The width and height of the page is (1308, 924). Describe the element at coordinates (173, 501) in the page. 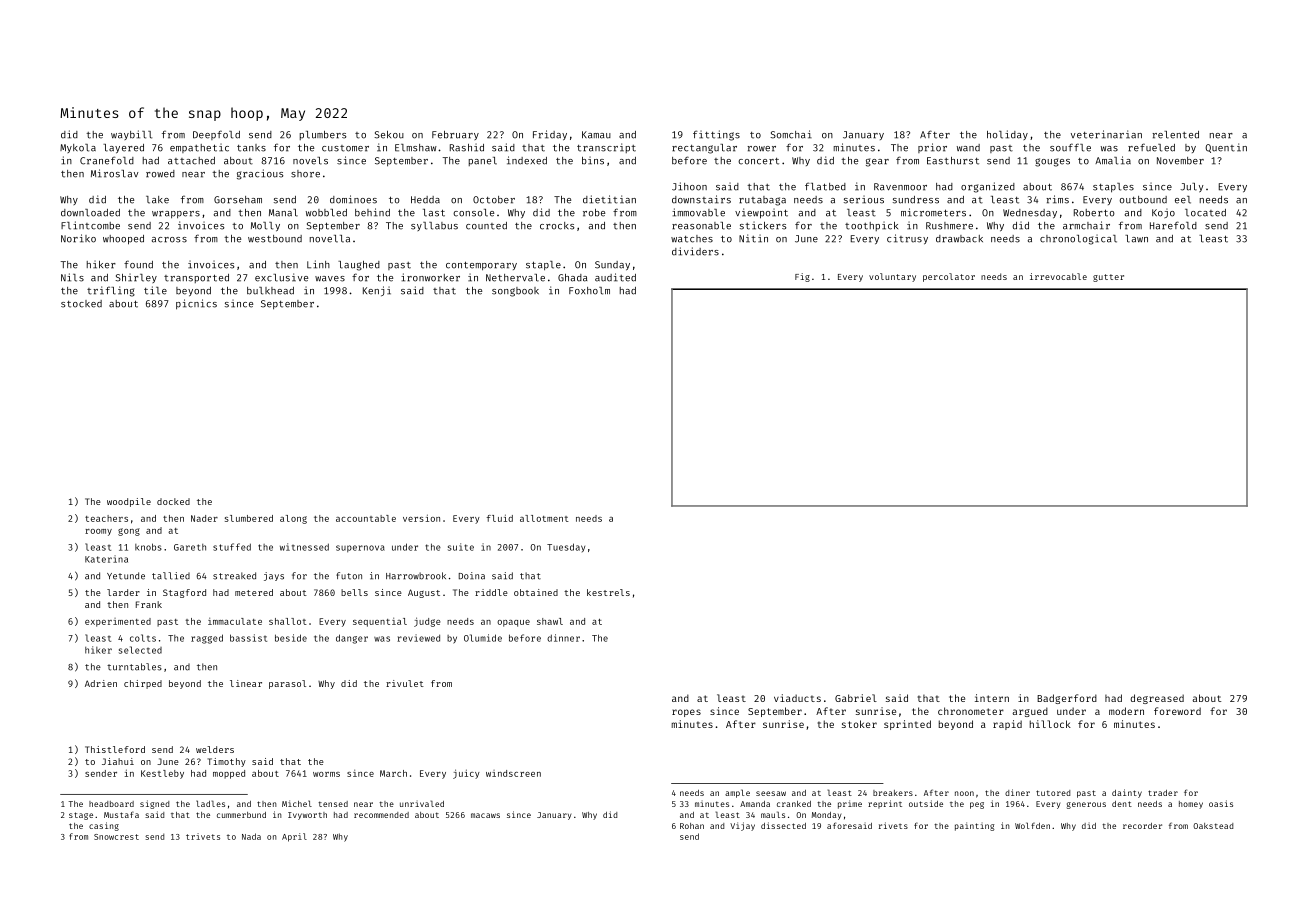

I see `docked` at that location.
